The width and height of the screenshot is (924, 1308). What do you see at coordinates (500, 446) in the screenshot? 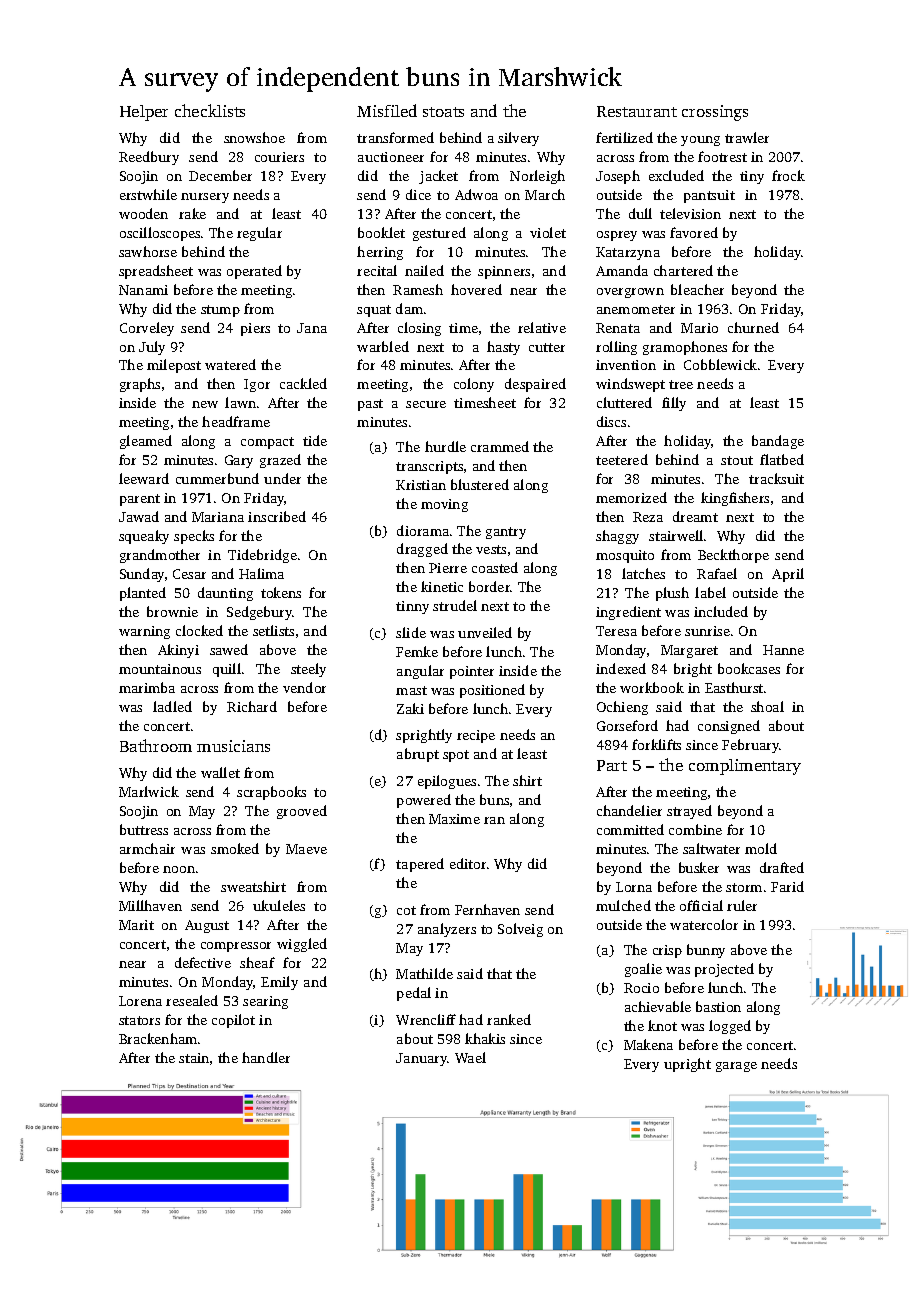
I see `crammed` at bounding box center [500, 446].
